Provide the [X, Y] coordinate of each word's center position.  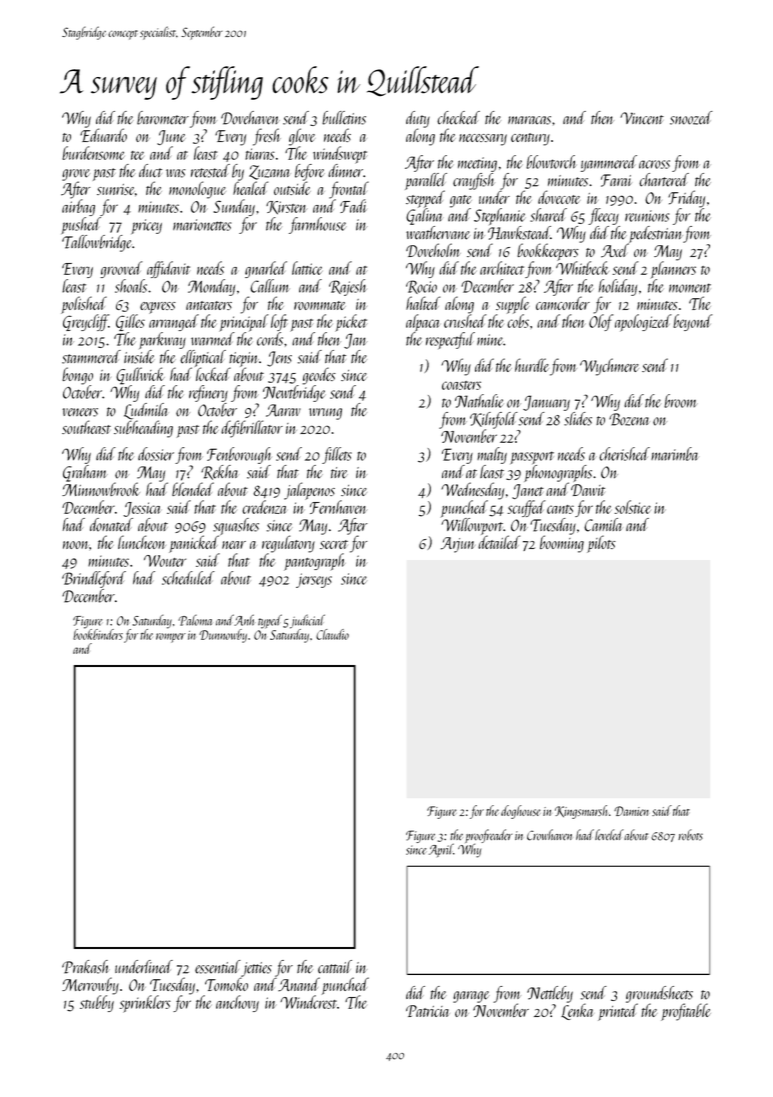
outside [292, 188]
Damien [631, 811]
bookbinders [98, 634]
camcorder [563, 303]
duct [150, 171]
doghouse [520, 812]
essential [218, 967]
